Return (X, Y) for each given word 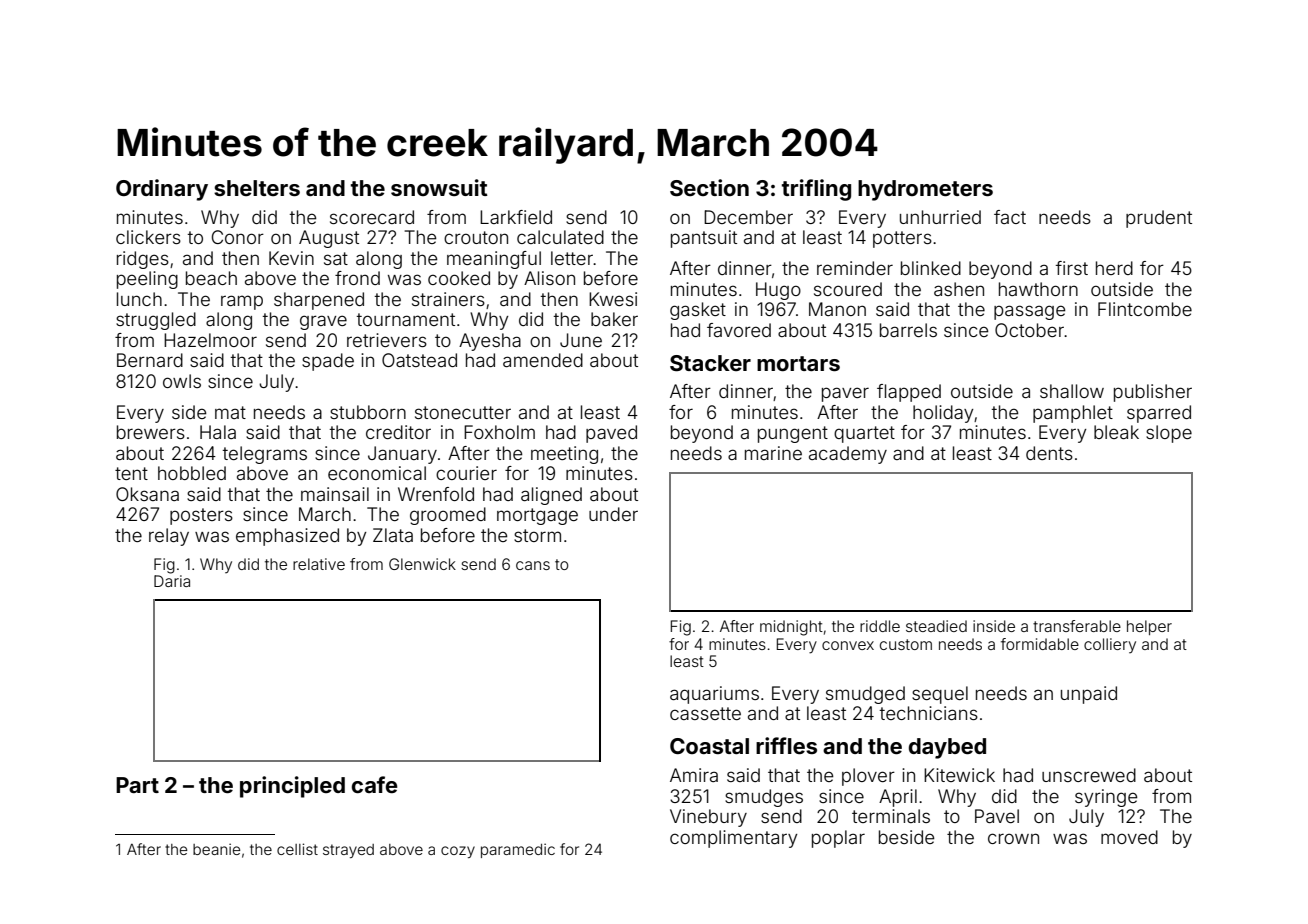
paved (611, 434)
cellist (297, 849)
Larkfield (516, 217)
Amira (694, 775)
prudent (1159, 219)
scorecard (372, 217)
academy (848, 455)
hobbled (192, 473)
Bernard (150, 360)
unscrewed (1089, 775)
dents (1049, 453)
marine (773, 453)
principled (292, 787)
